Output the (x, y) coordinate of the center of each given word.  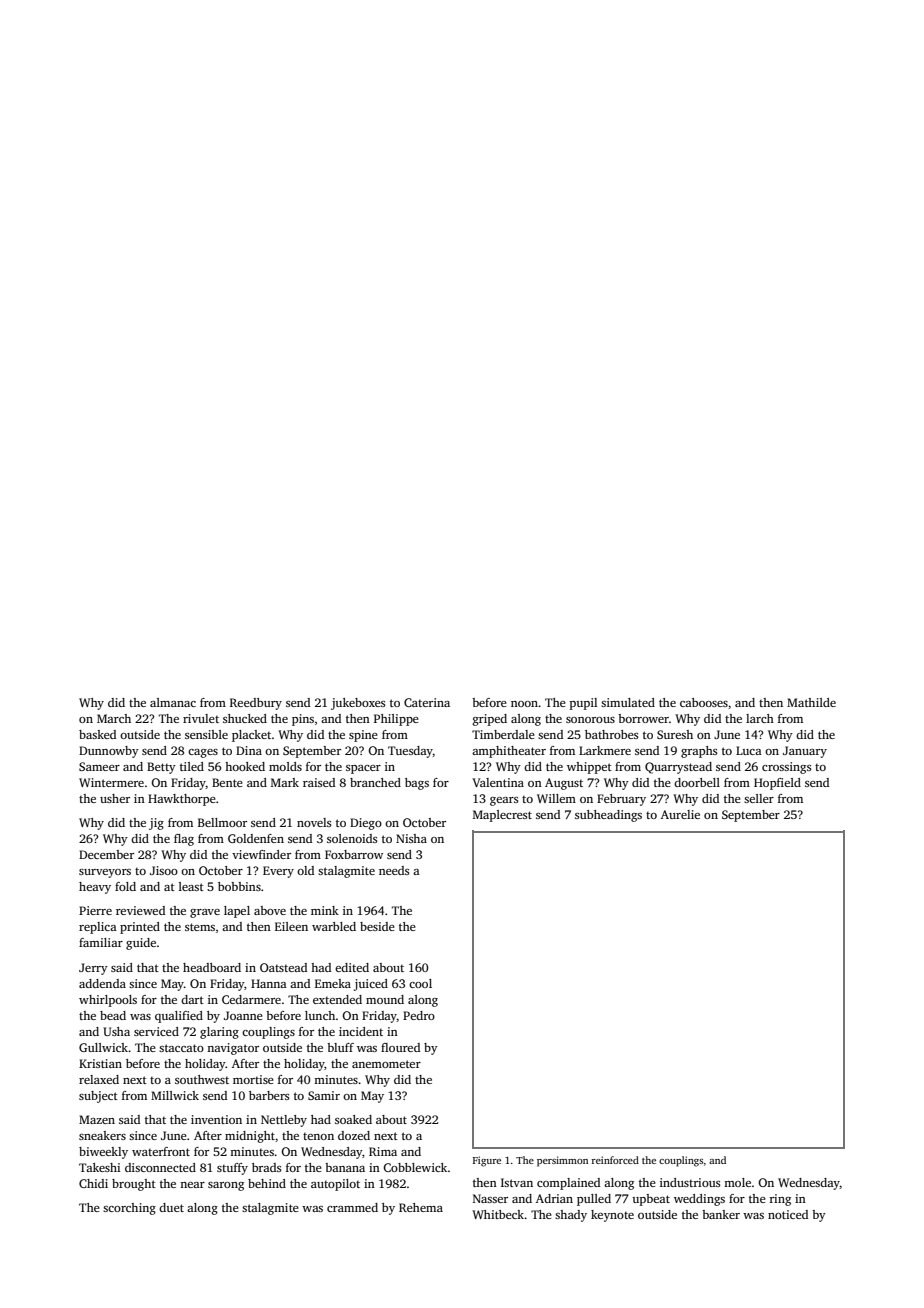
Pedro (419, 1015)
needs (394, 870)
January (805, 752)
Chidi (93, 1183)
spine (363, 736)
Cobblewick (415, 1167)
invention (216, 1119)
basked (97, 734)
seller (759, 798)
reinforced (615, 1160)
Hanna (269, 983)
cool (420, 983)
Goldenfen (256, 838)
